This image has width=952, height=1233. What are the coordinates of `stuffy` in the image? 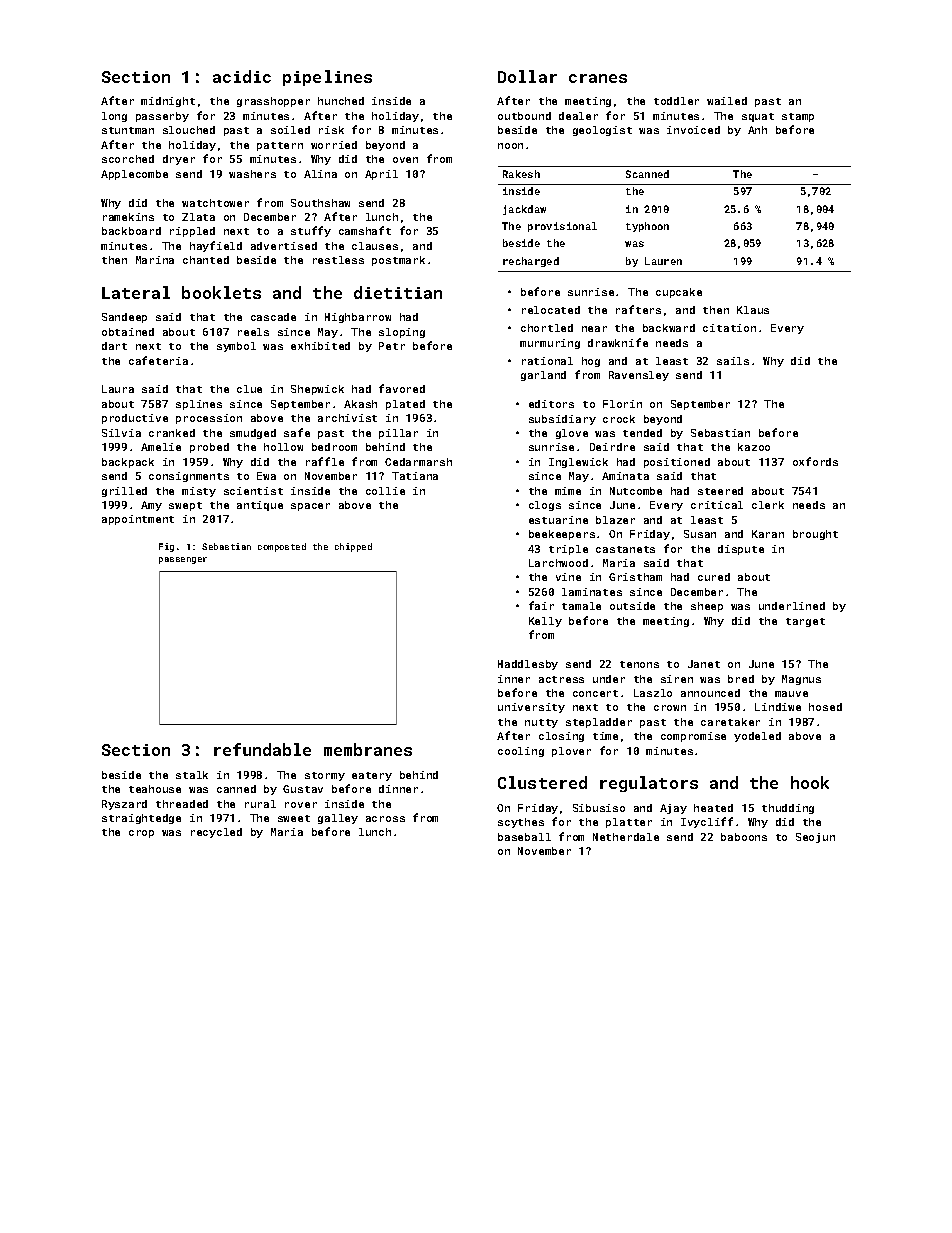 It's located at (311, 231).
